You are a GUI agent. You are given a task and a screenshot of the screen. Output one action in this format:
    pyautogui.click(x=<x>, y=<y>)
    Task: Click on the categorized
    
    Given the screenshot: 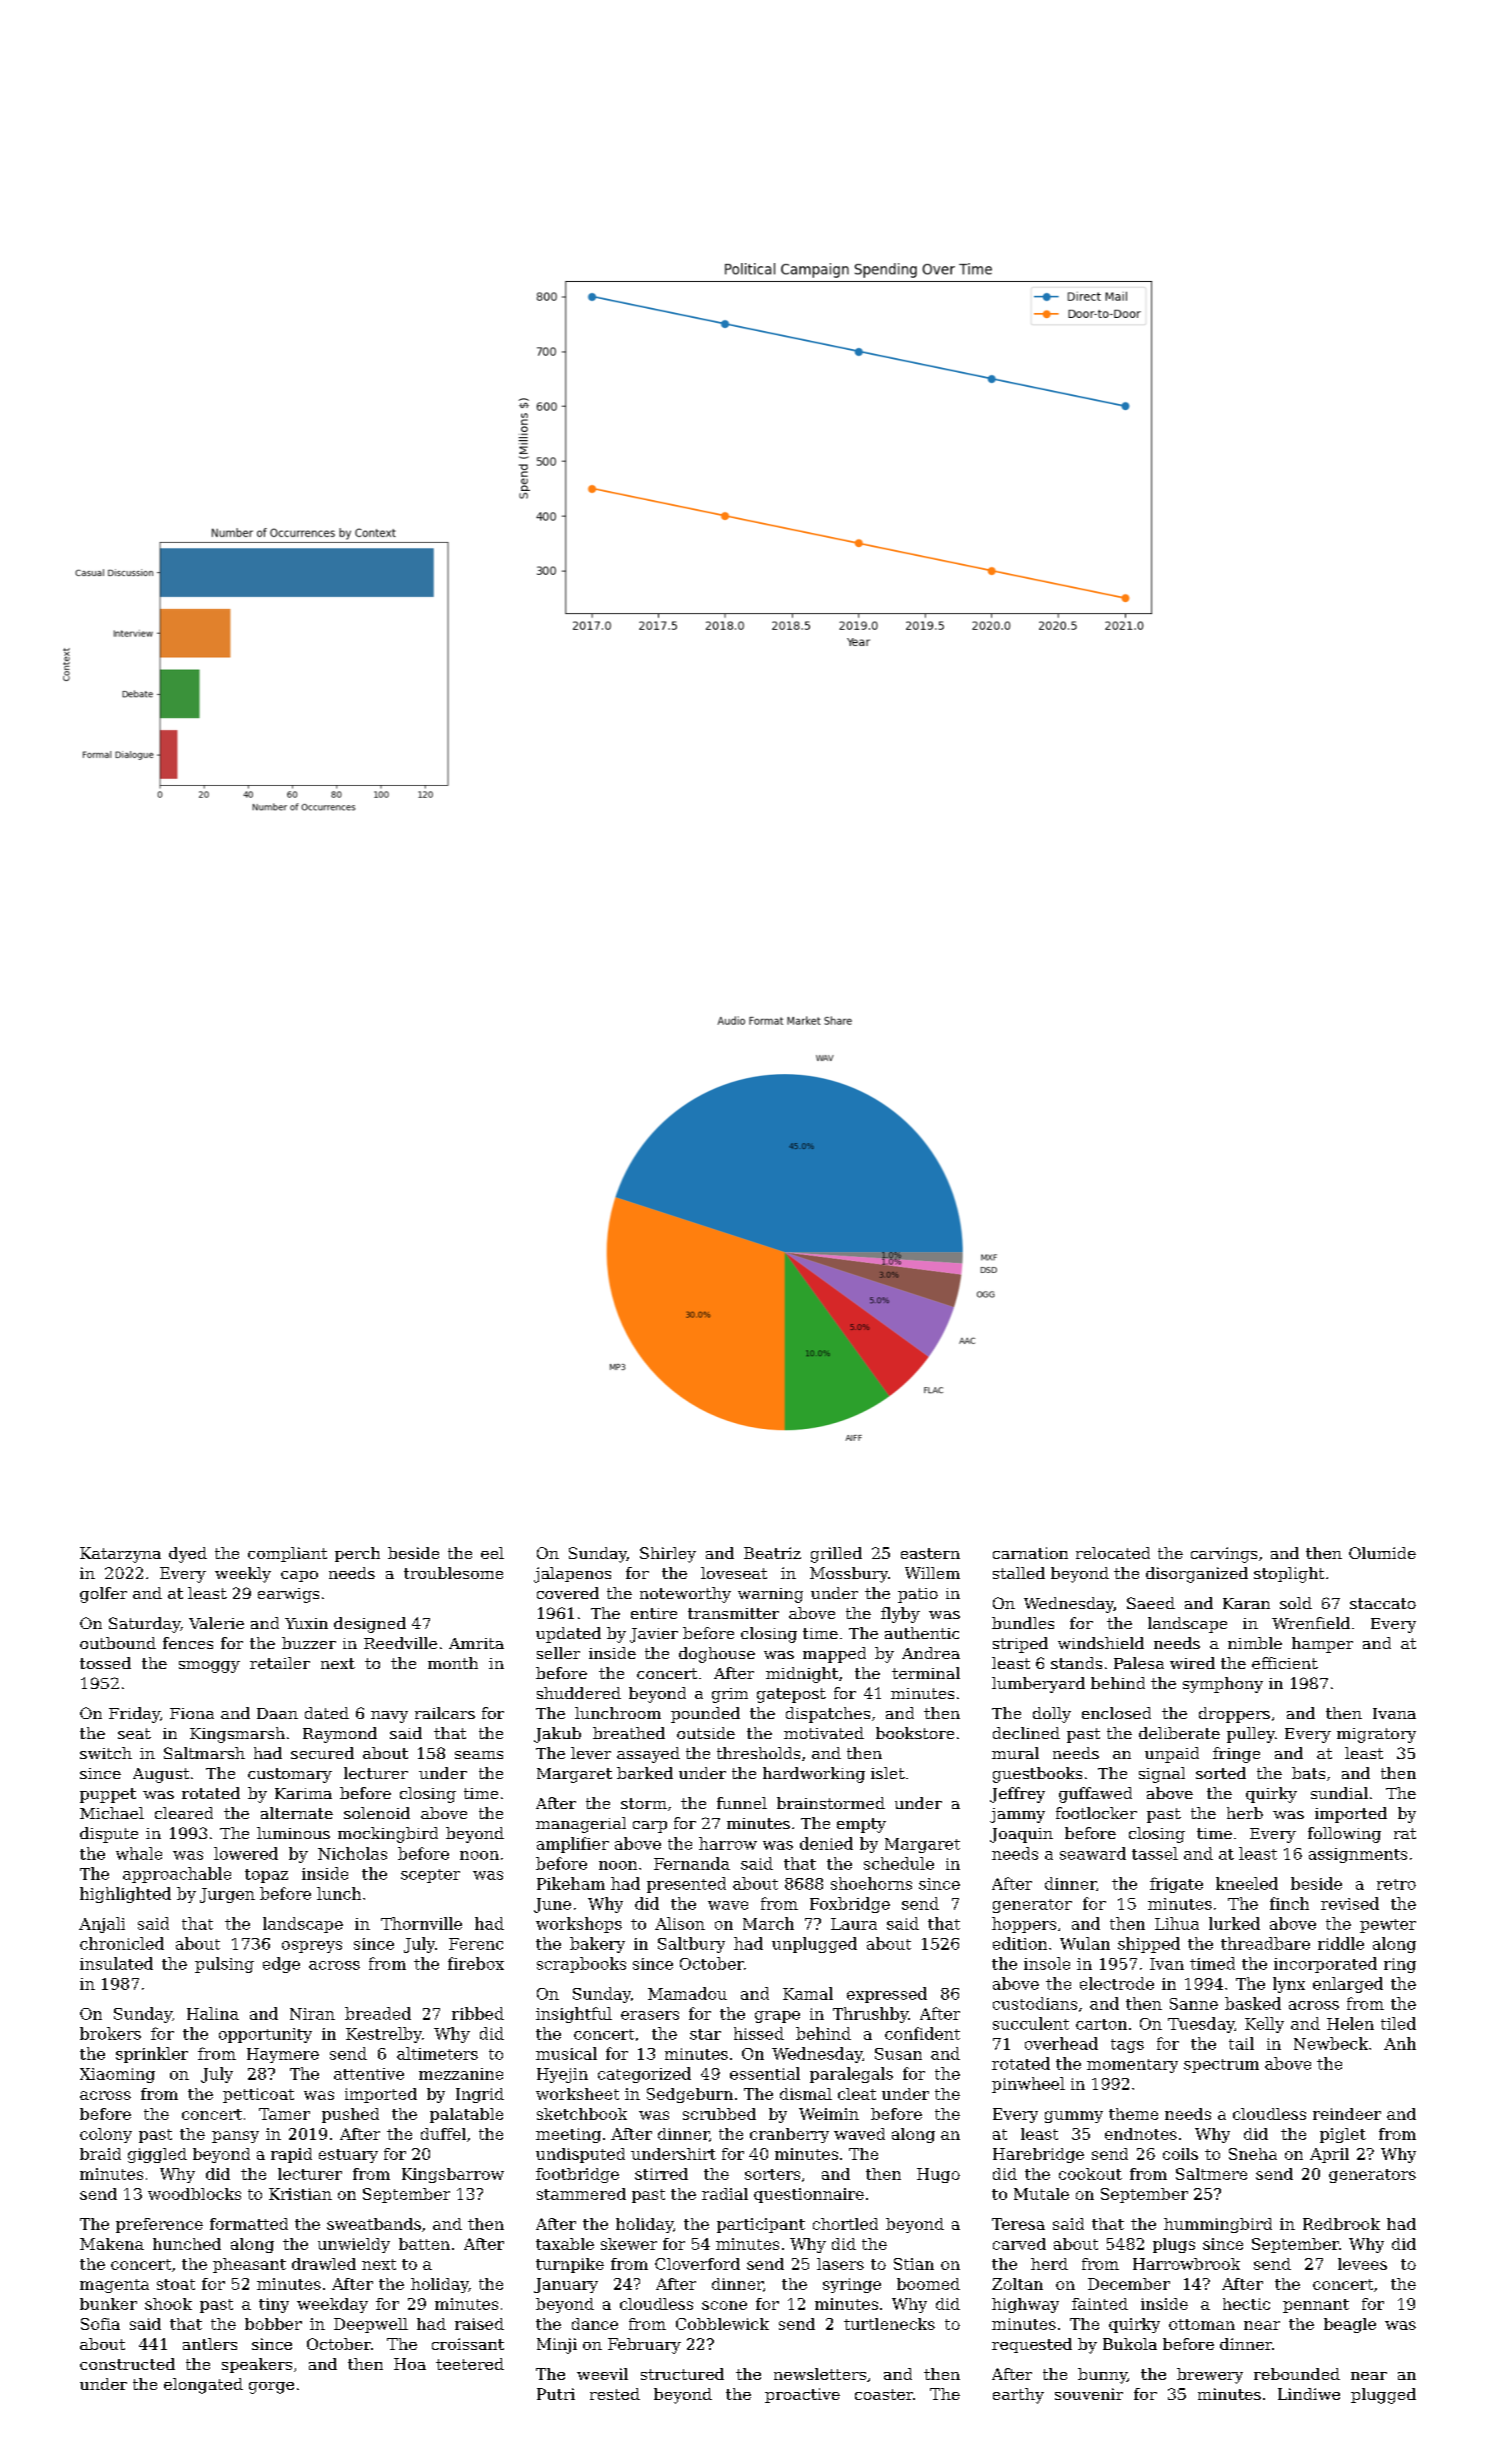 What is the action you would take?
    pyautogui.click(x=644, y=2075)
